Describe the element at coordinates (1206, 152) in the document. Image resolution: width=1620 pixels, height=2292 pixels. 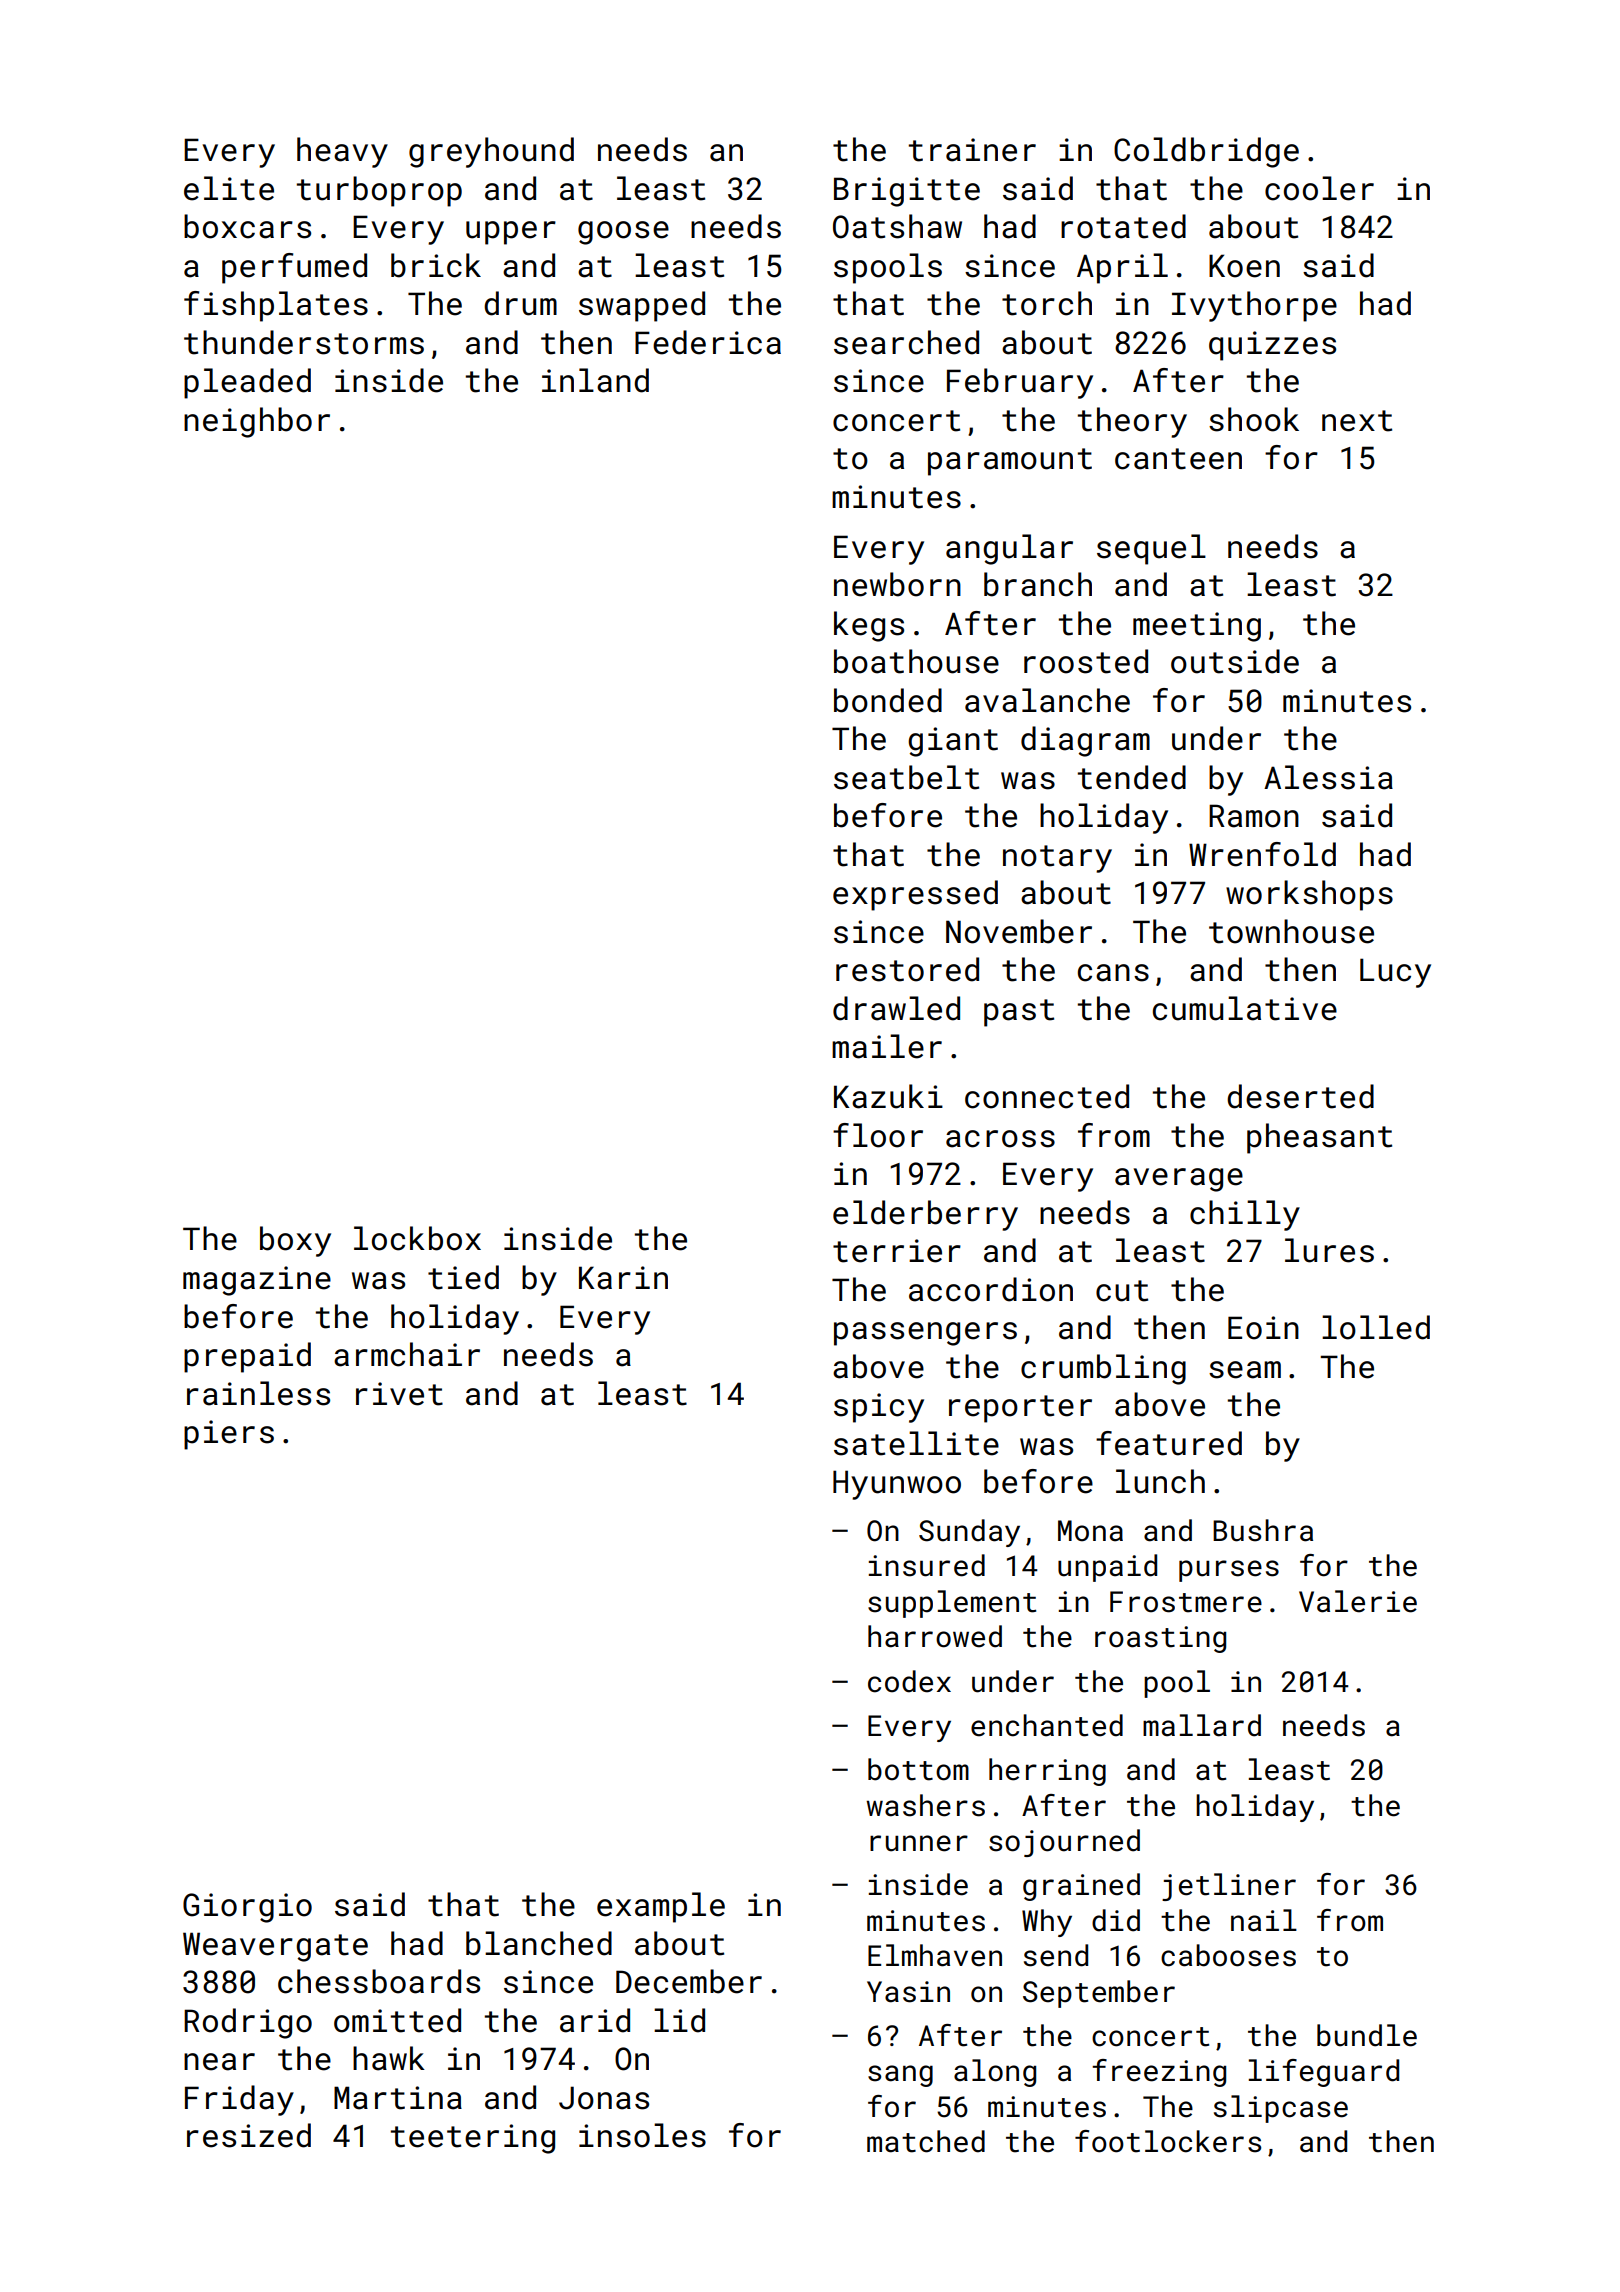
I see `Coldbridge` at that location.
